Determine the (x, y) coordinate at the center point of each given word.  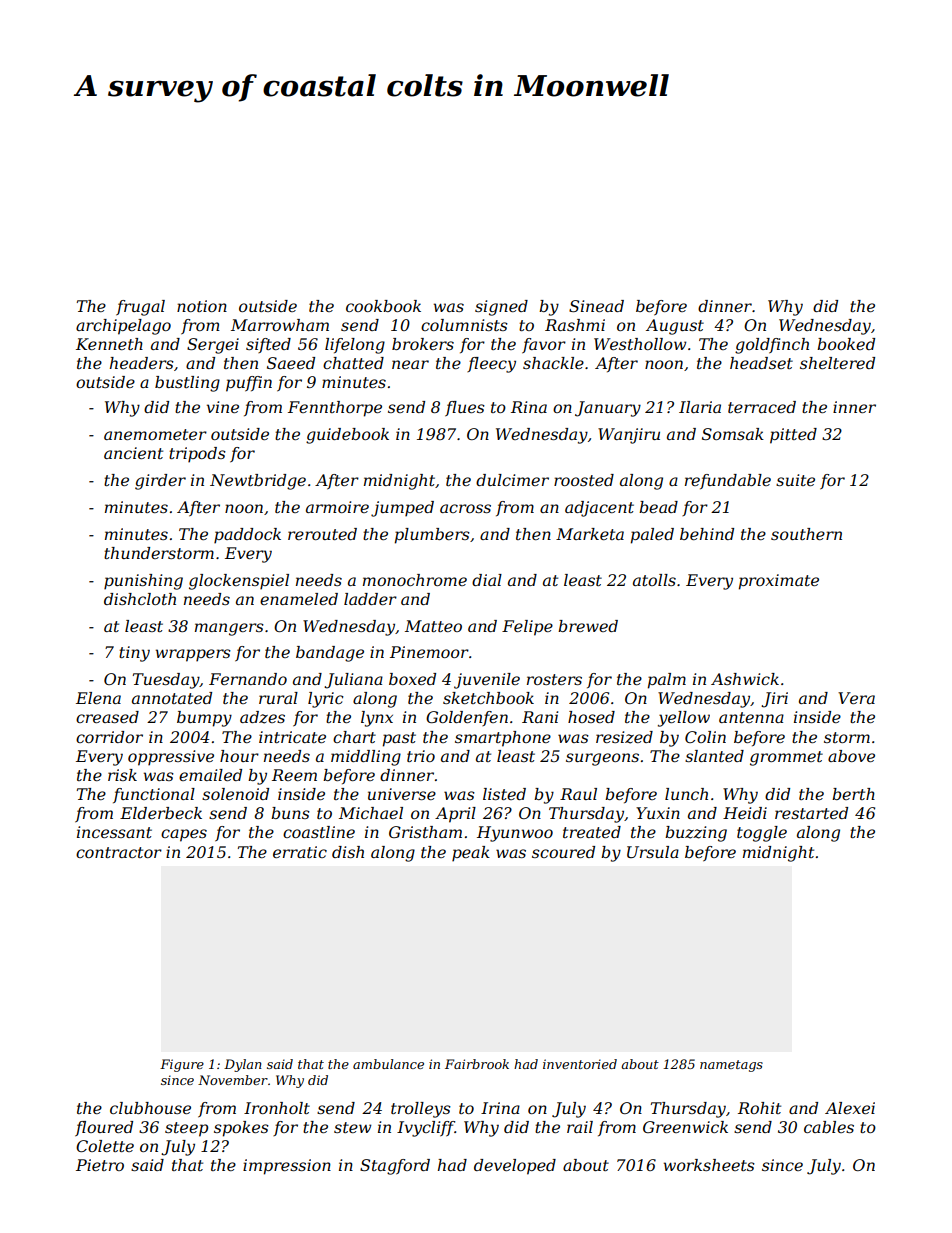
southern (806, 534)
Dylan (243, 1065)
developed (515, 1167)
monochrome (415, 580)
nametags (731, 1066)
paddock (247, 536)
